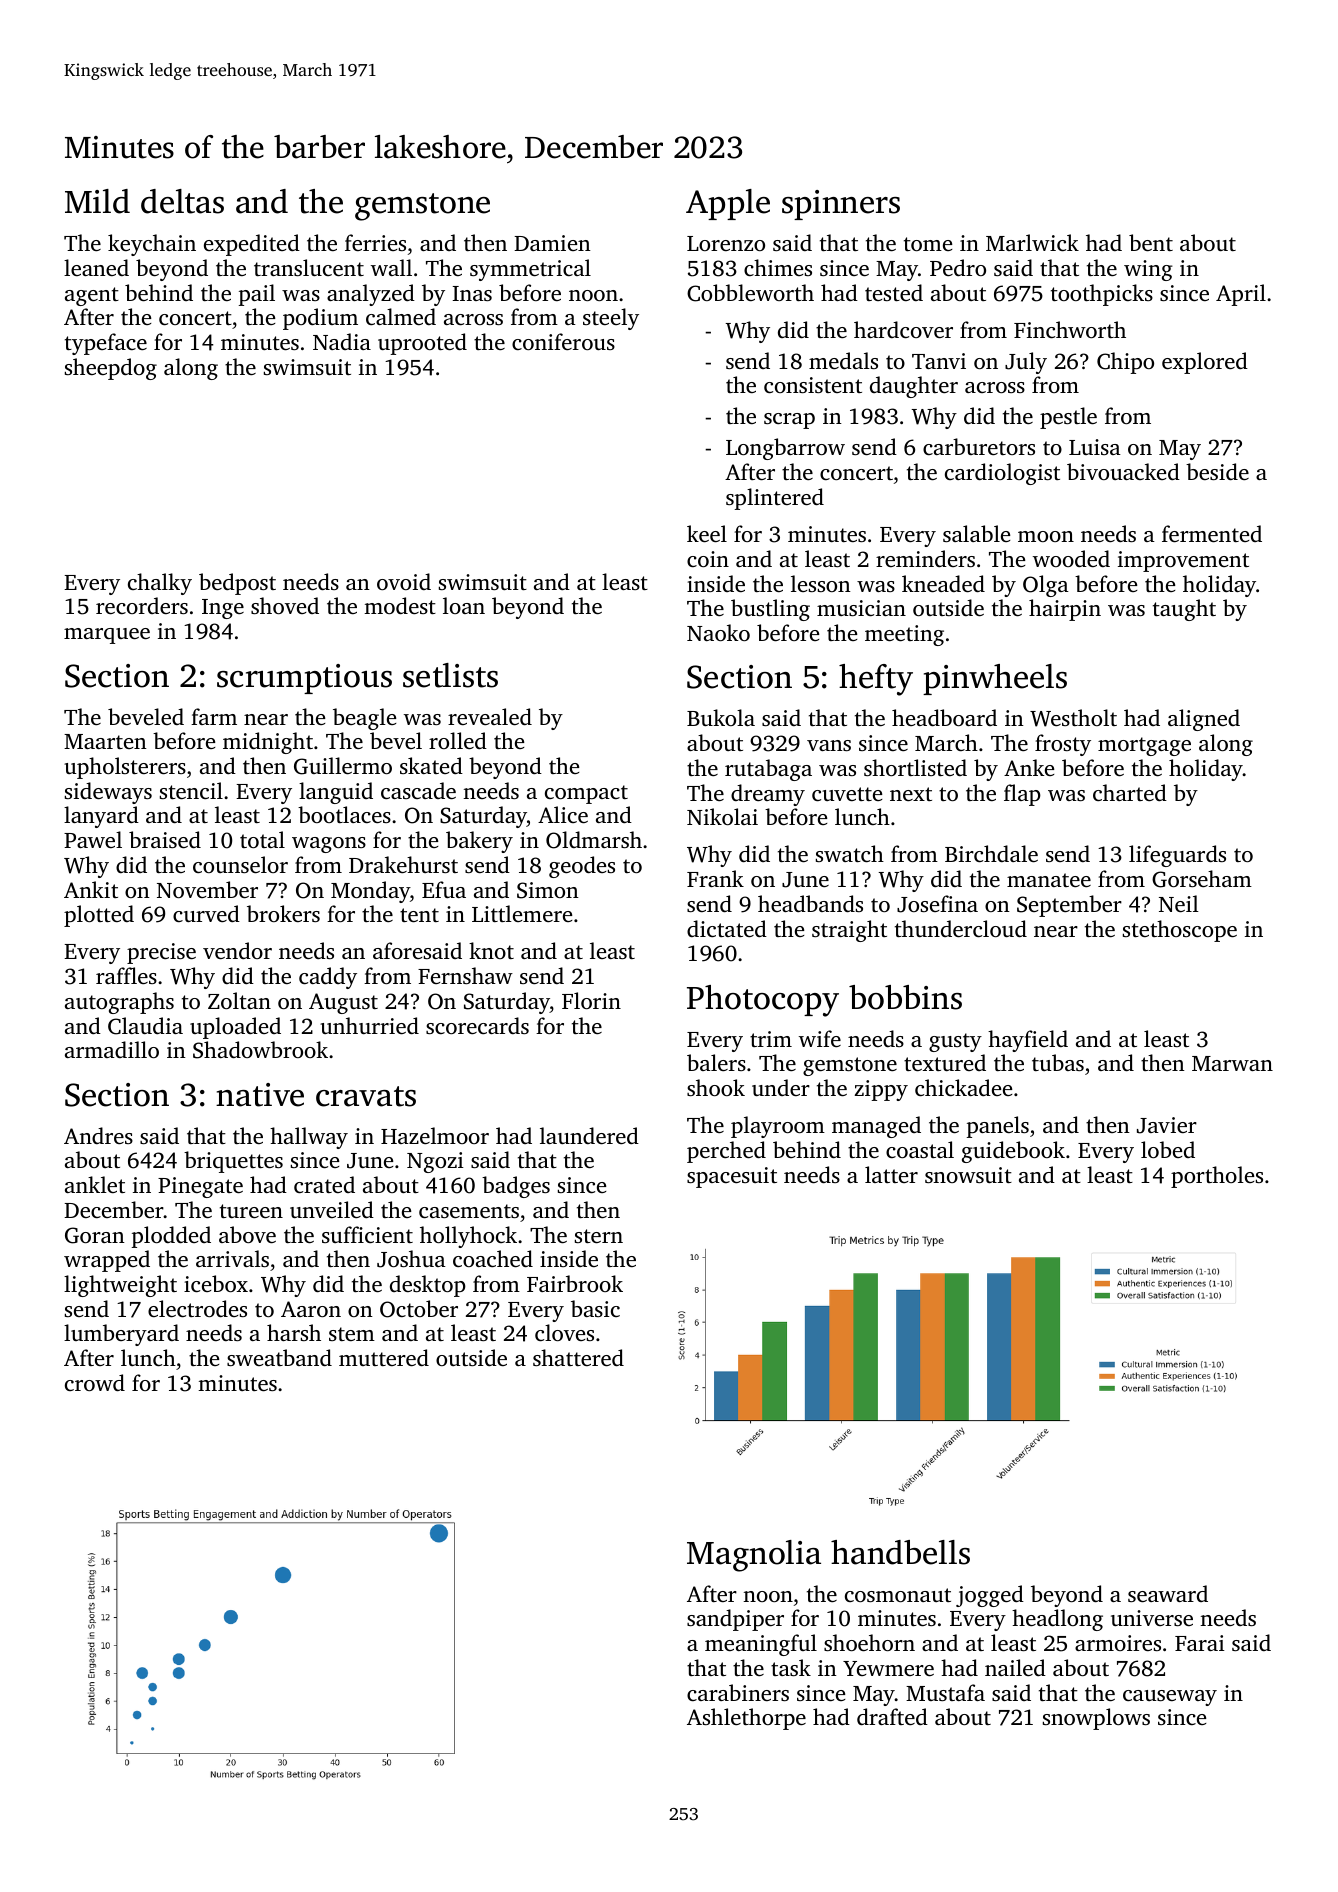  What do you see at coordinates (728, 204) in the image?
I see `Apple` at bounding box center [728, 204].
